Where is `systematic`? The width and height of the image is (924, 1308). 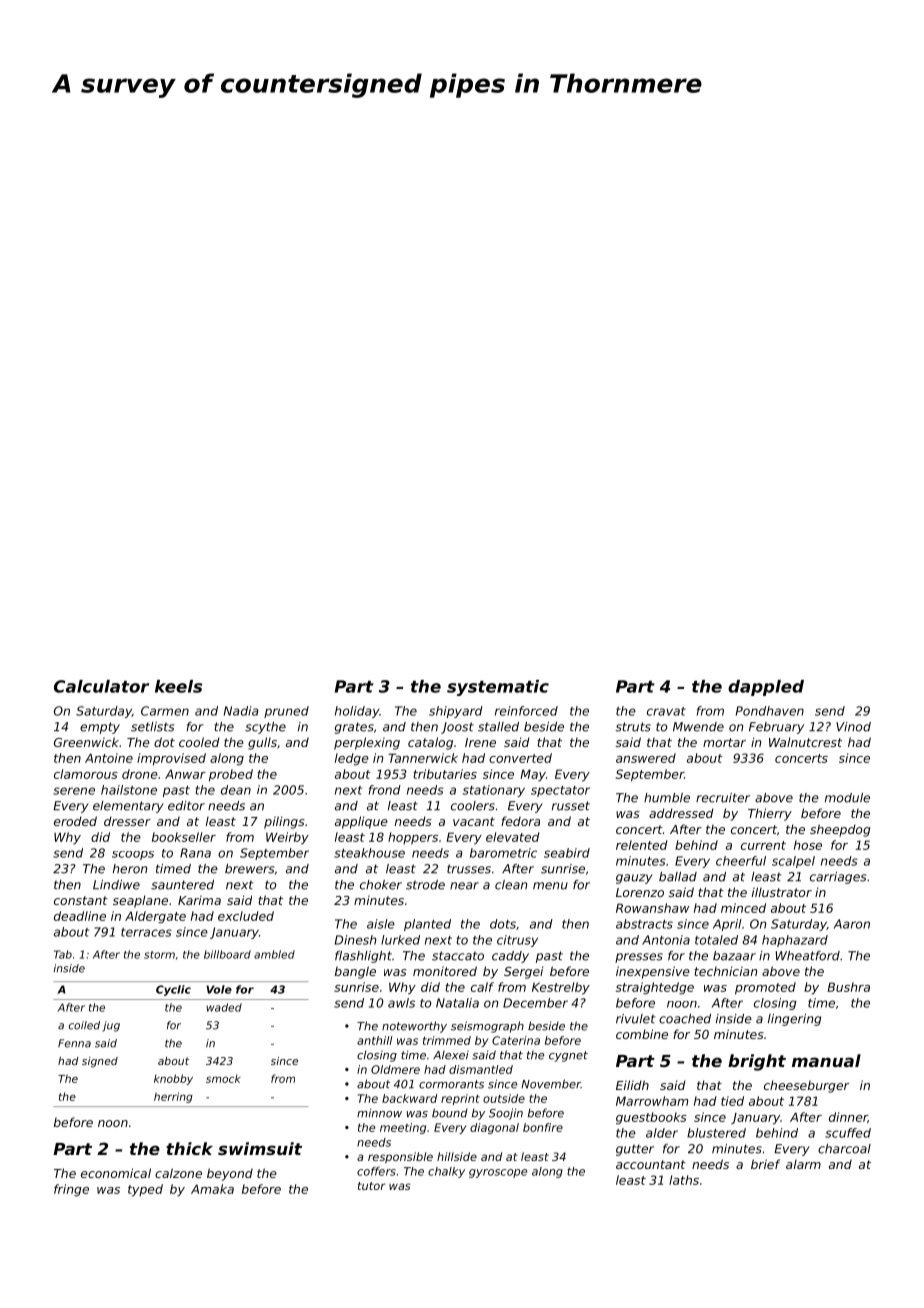
systematic is located at coordinates (498, 688).
